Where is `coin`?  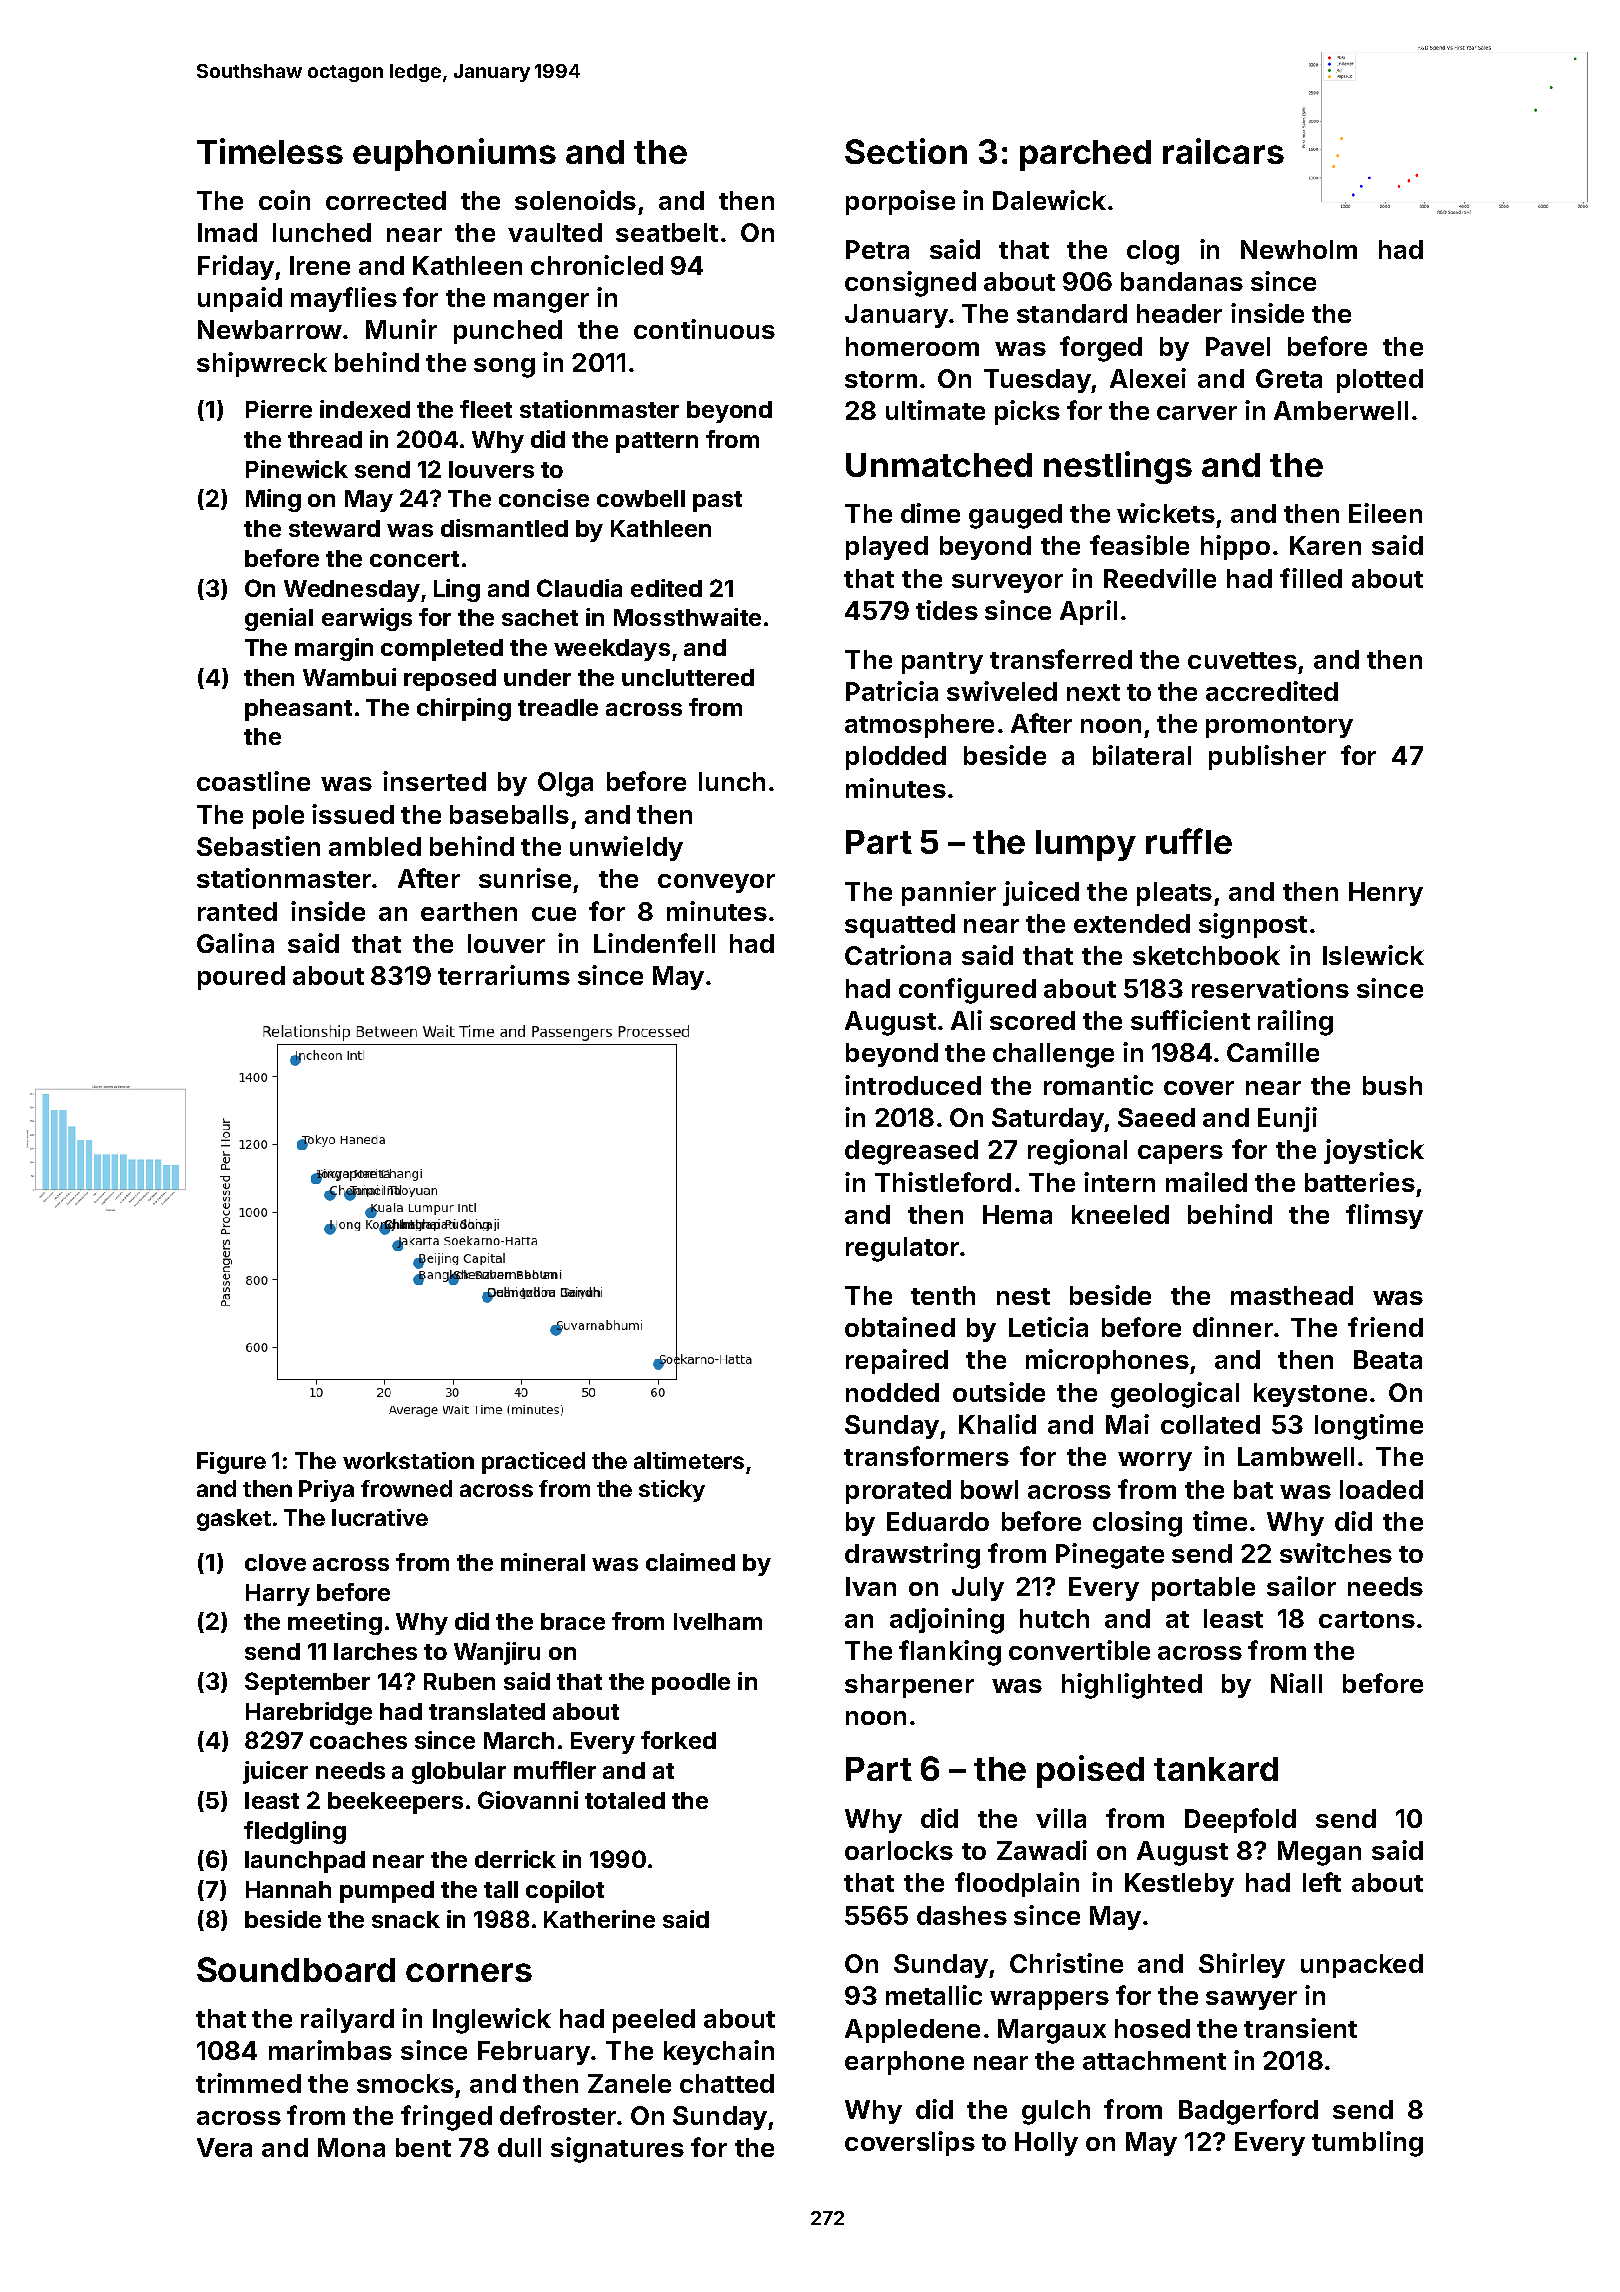 coin is located at coordinates (284, 200).
